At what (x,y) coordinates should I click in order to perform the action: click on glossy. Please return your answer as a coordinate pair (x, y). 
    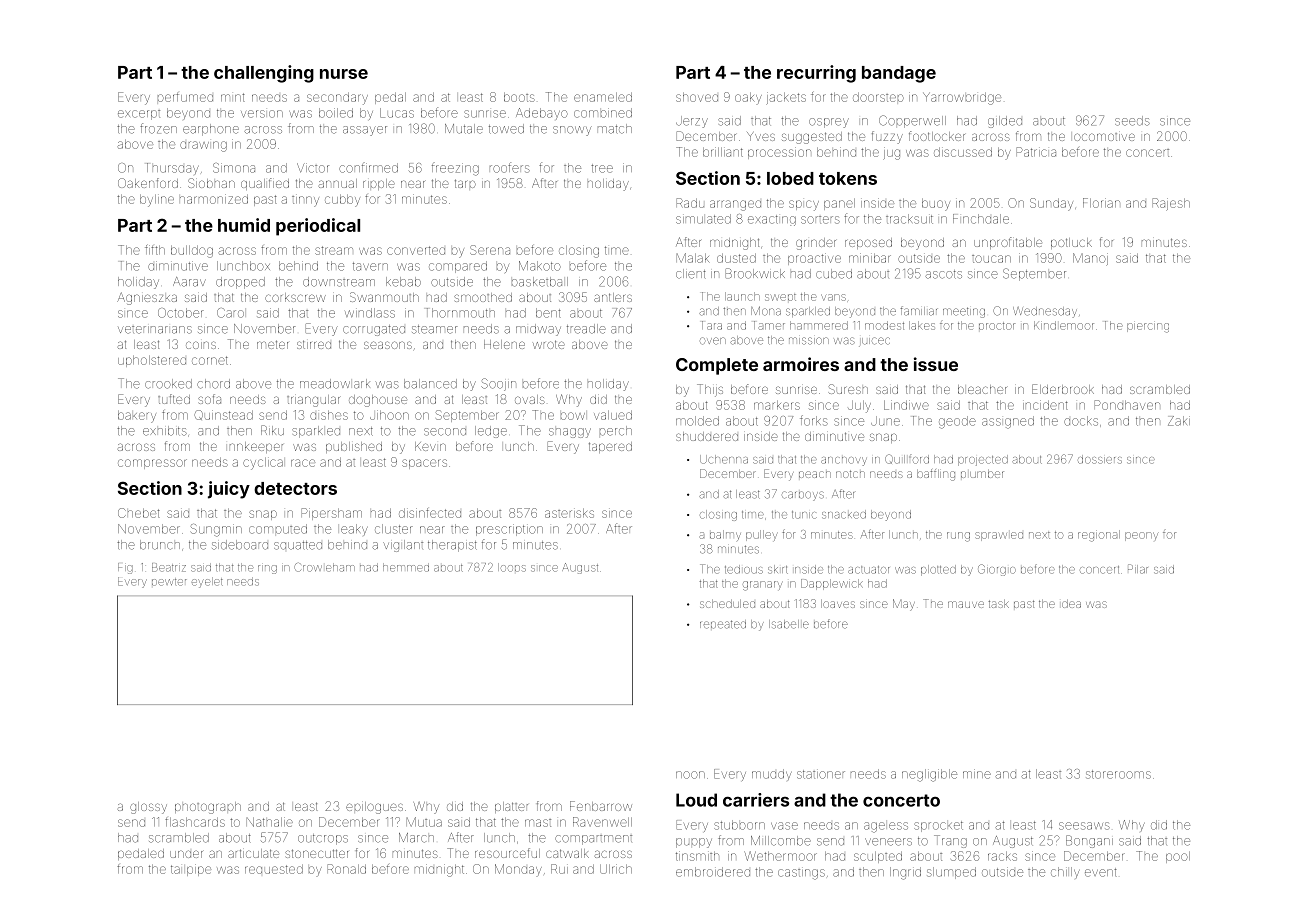
    Looking at the image, I should click on (148, 808).
